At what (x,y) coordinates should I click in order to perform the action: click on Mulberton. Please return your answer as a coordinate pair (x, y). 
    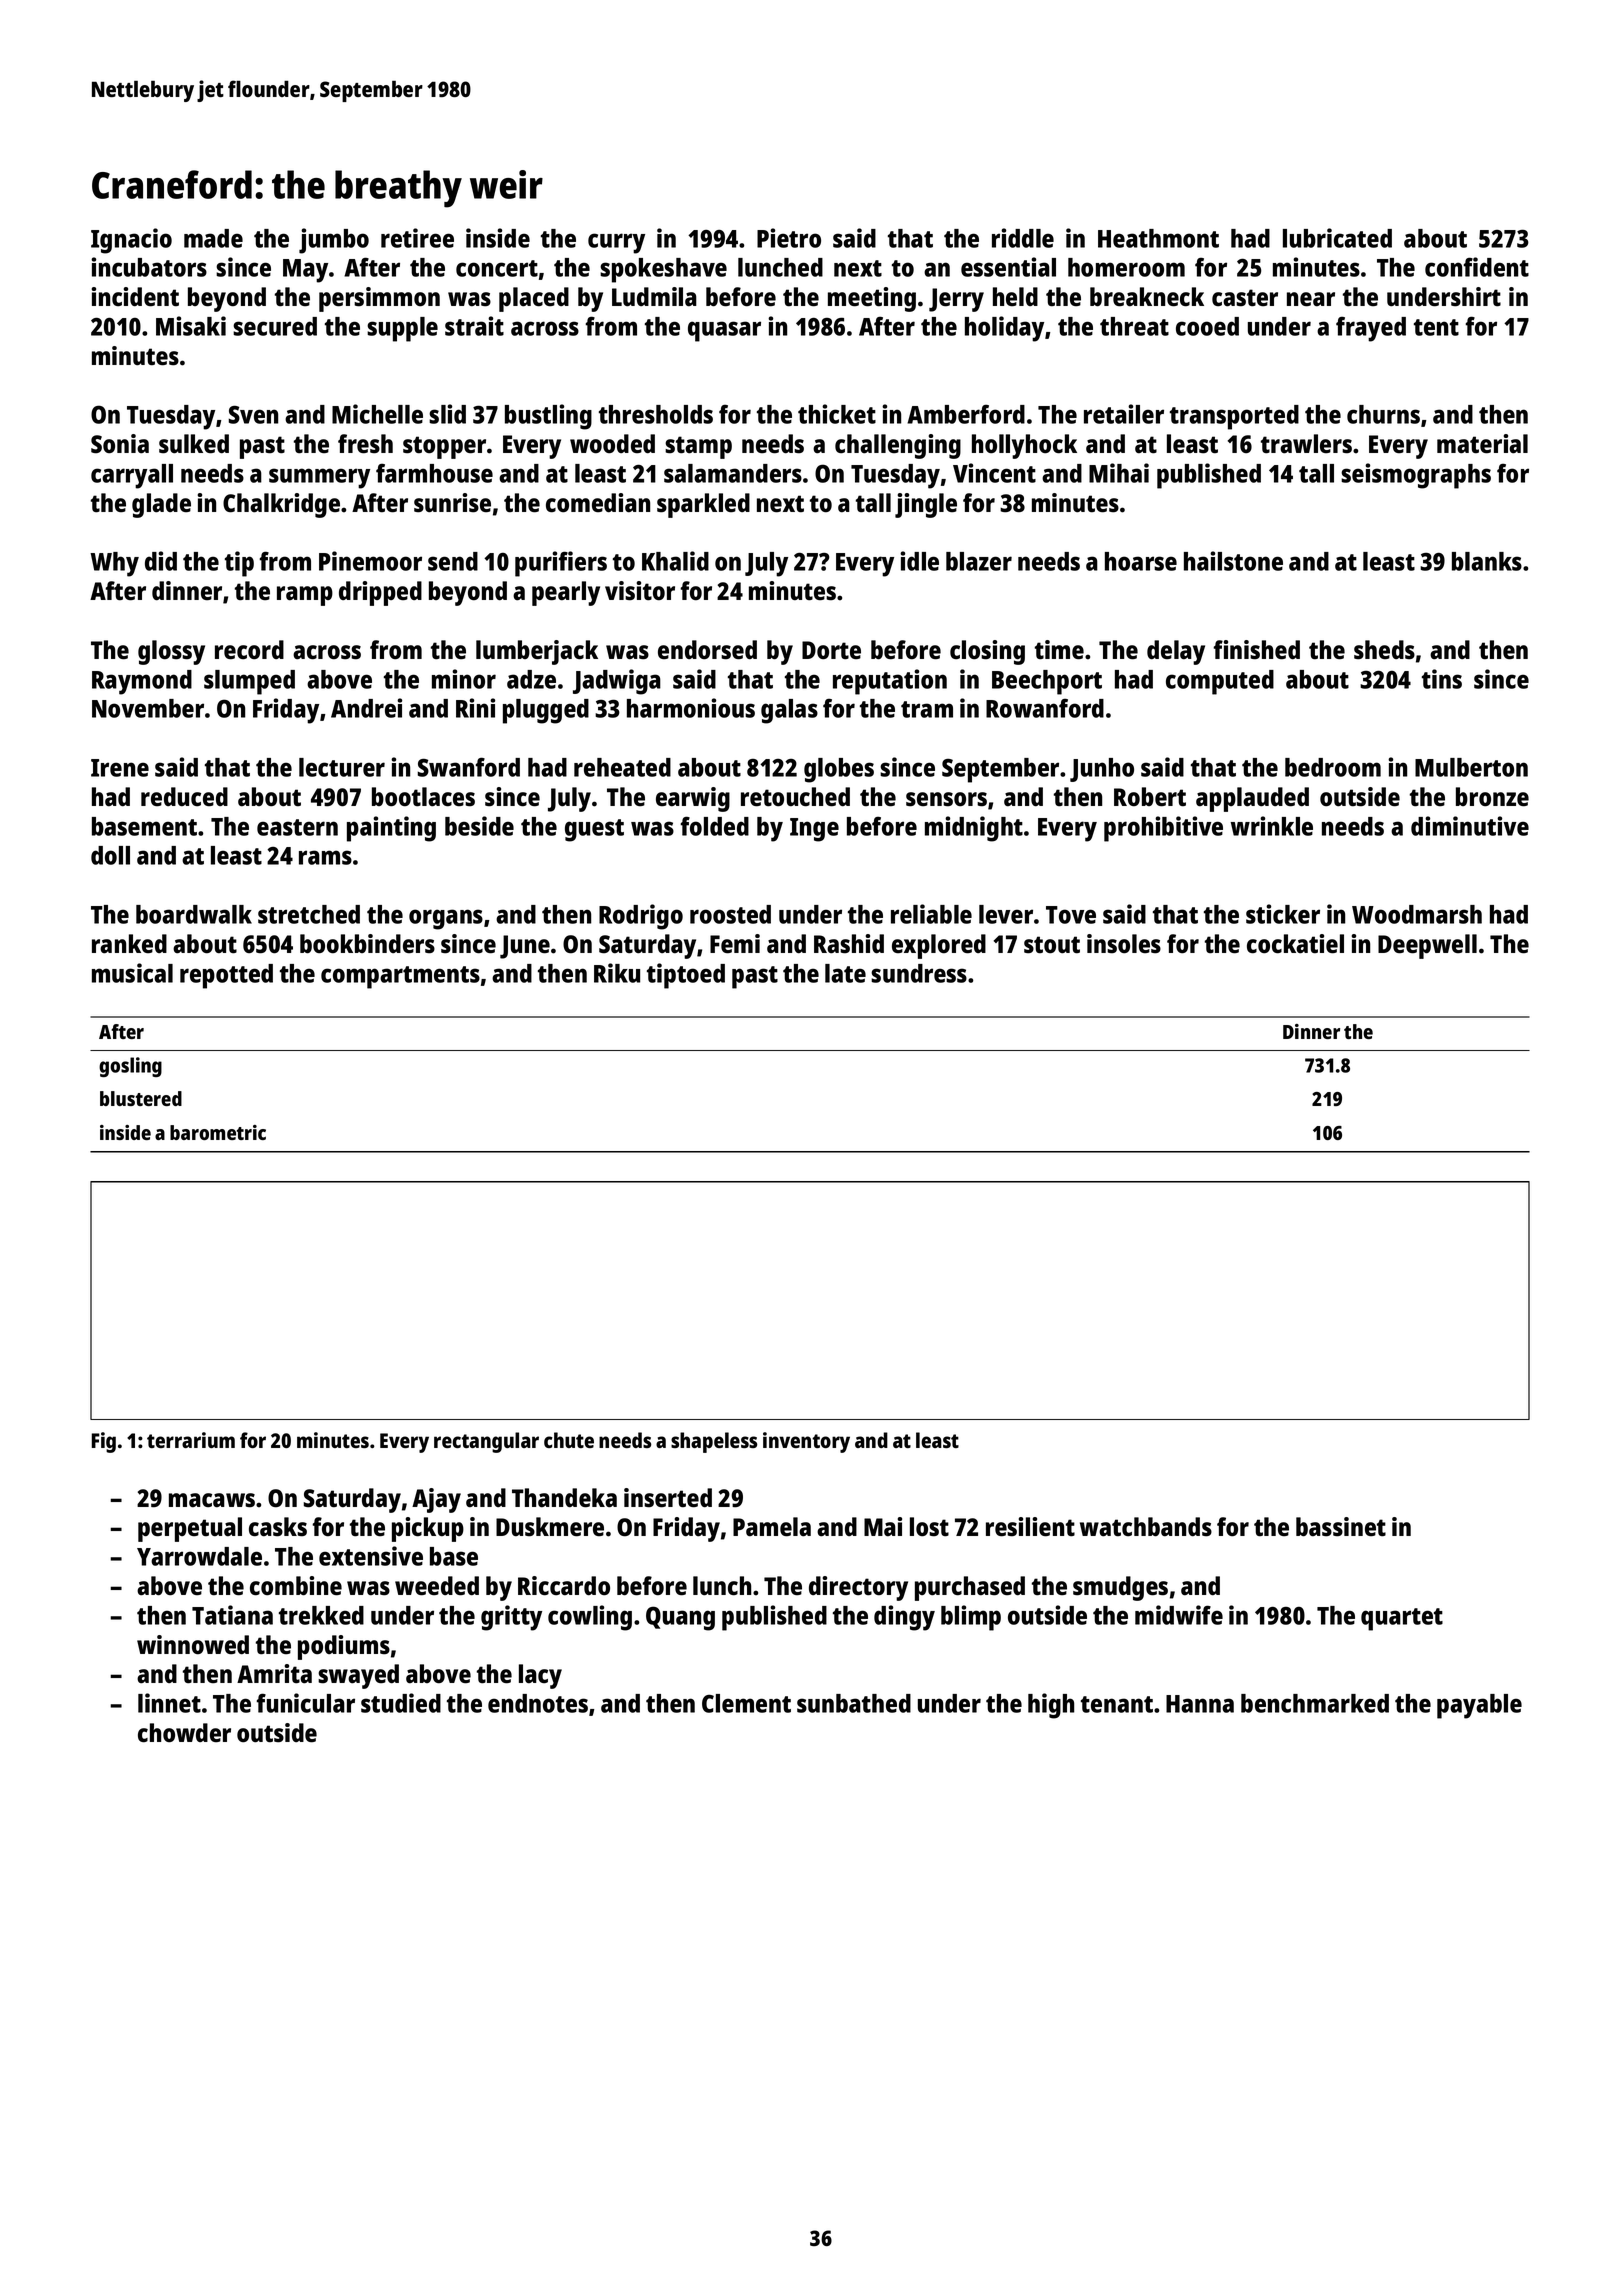
    Looking at the image, I should click on (1471, 767).
